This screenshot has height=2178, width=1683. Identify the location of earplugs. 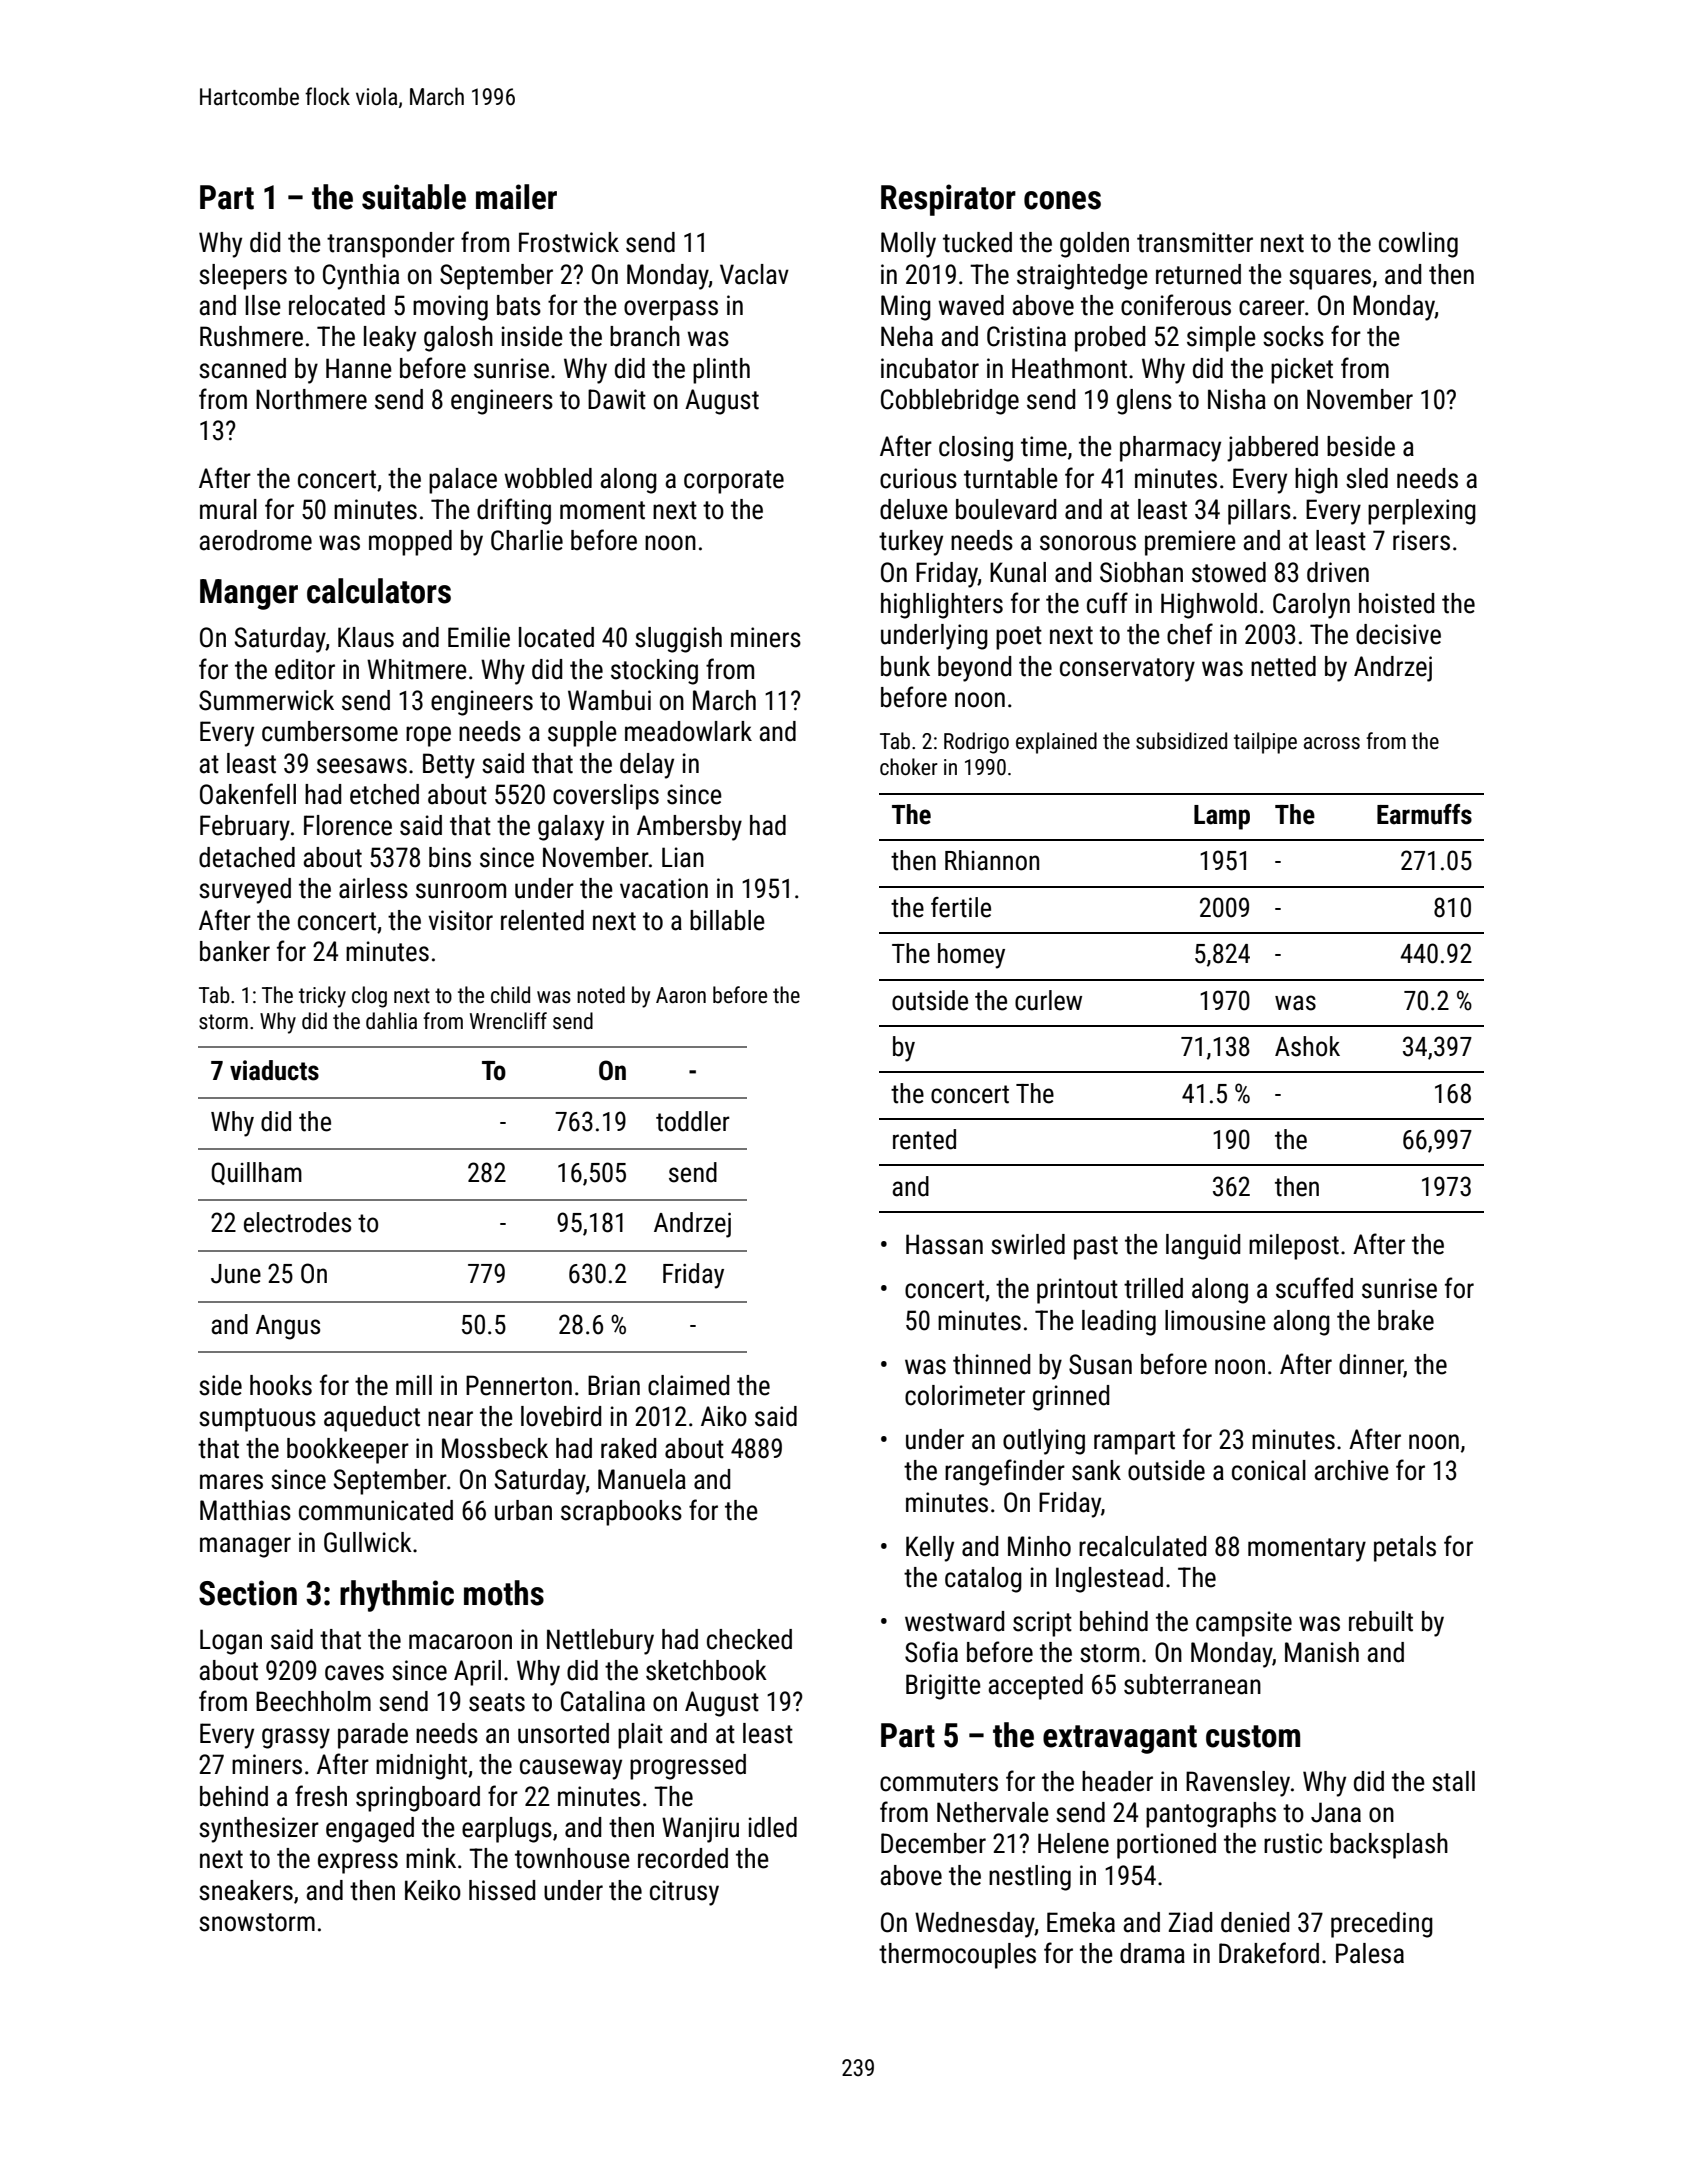
(507, 1830).
